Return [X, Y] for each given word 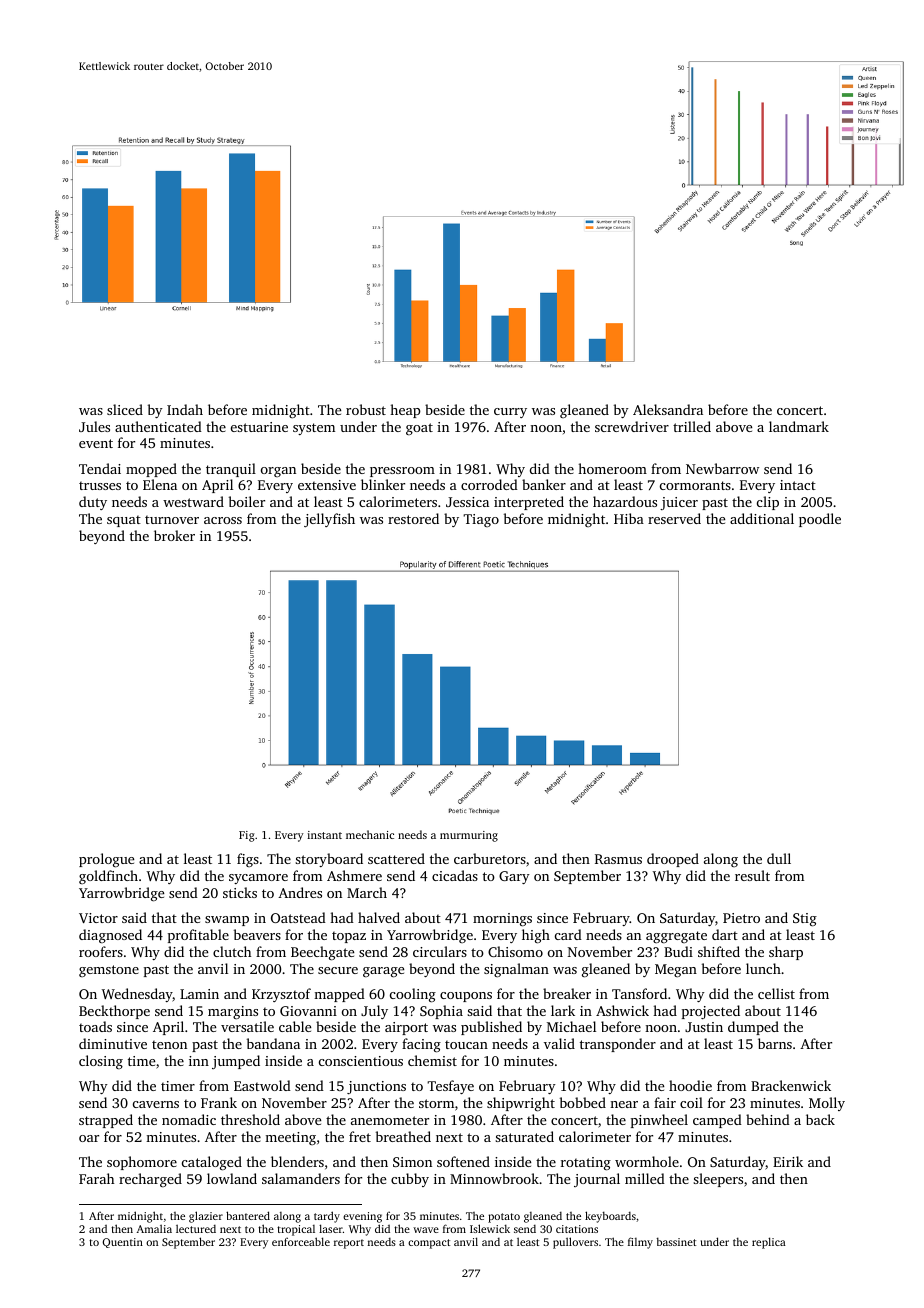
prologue [106, 860]
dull [779, 858]
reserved [674, 518]
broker [174, 535]
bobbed [583, 1102]
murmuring [469, 836]
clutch [232, 951]
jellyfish [329, 520]
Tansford [639, 993]
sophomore [142, 1163]
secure [338, 970]
